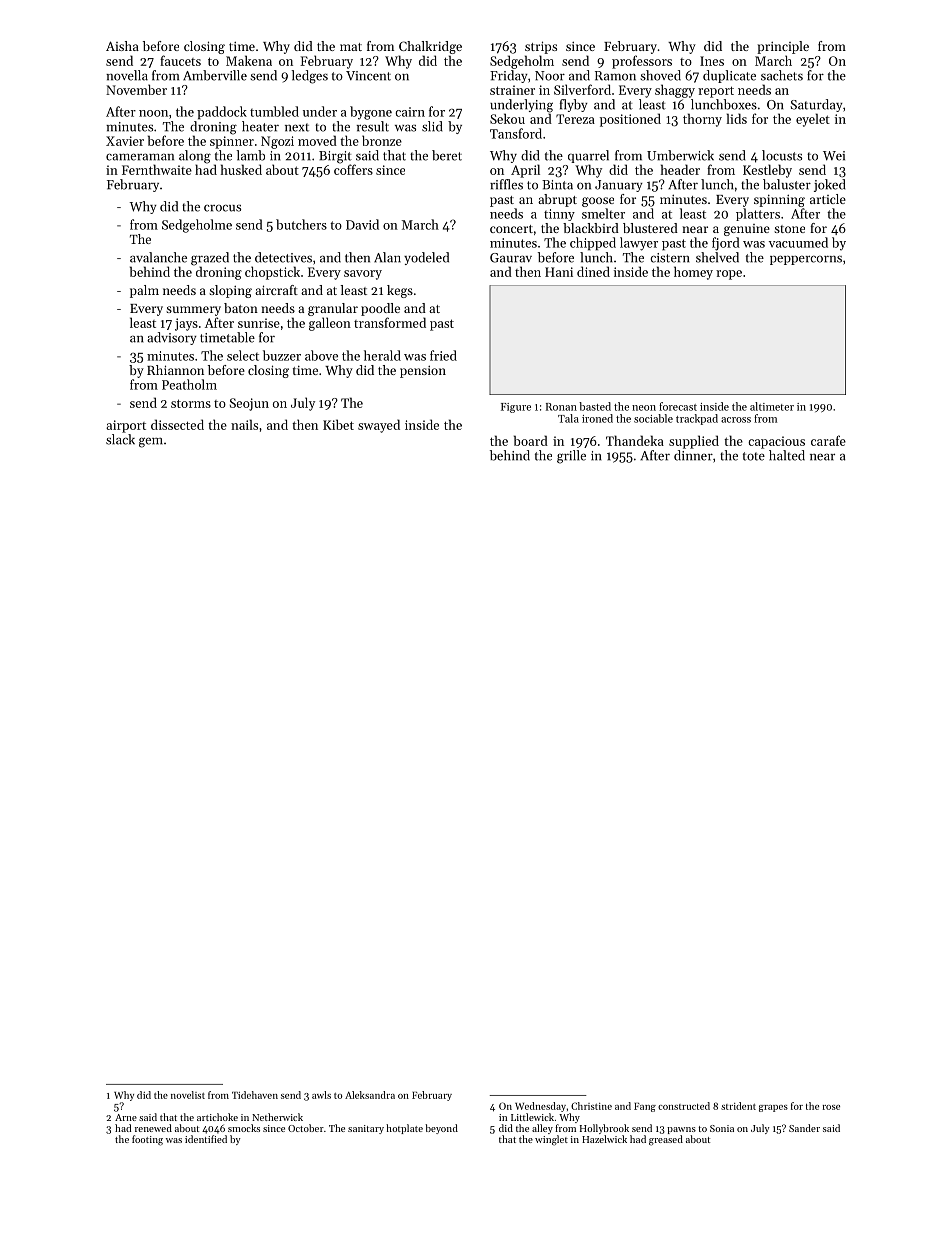 The width and height of the document is (952, 1233). What do you see at coordinates (834, 156) in the document?
I see `Wei` at bounding box center [834, 156].
